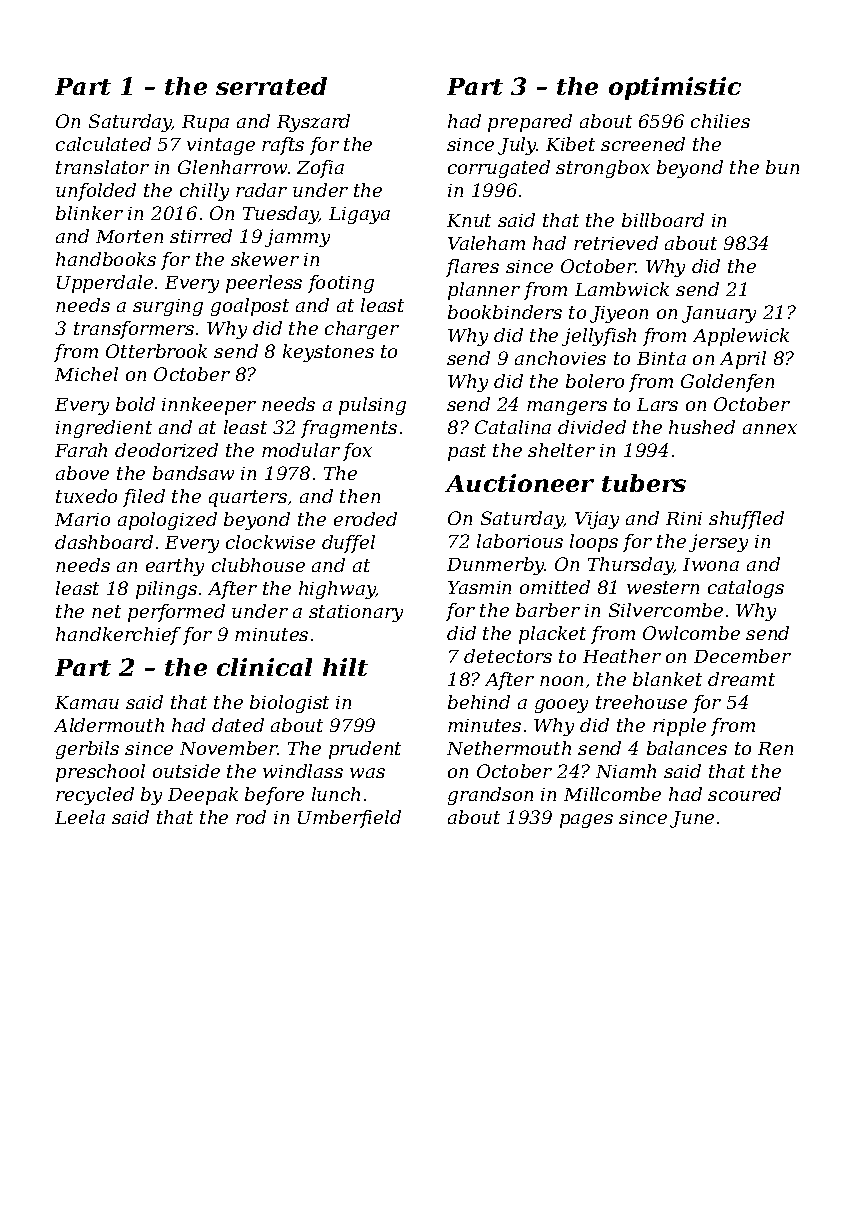 Image resolution: width=858 pixels, height=1218 pixels. Describe the element at coordinates (684, 518) in the screenshot. I see `Rini` at that location.
